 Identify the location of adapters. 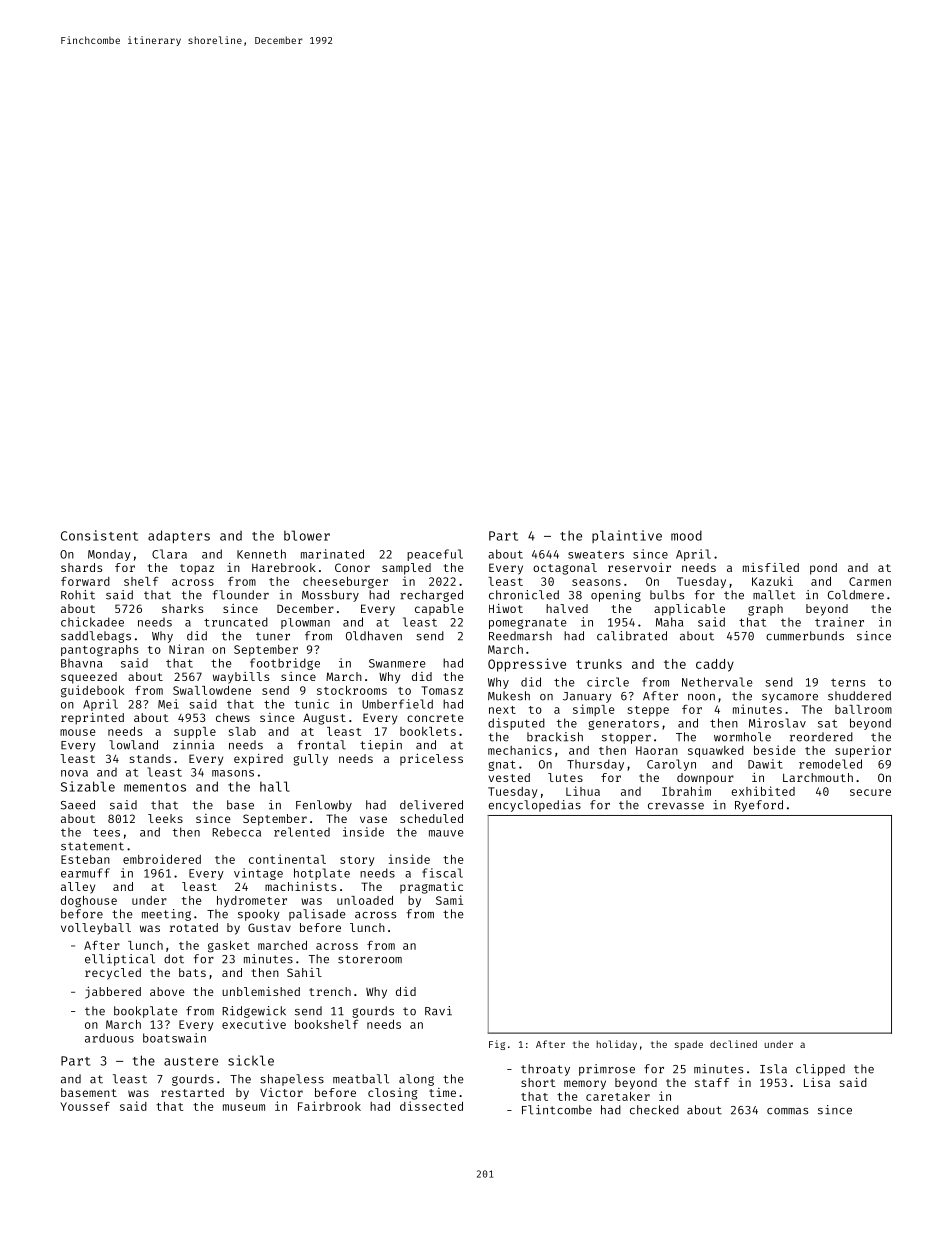
(179, 536).
